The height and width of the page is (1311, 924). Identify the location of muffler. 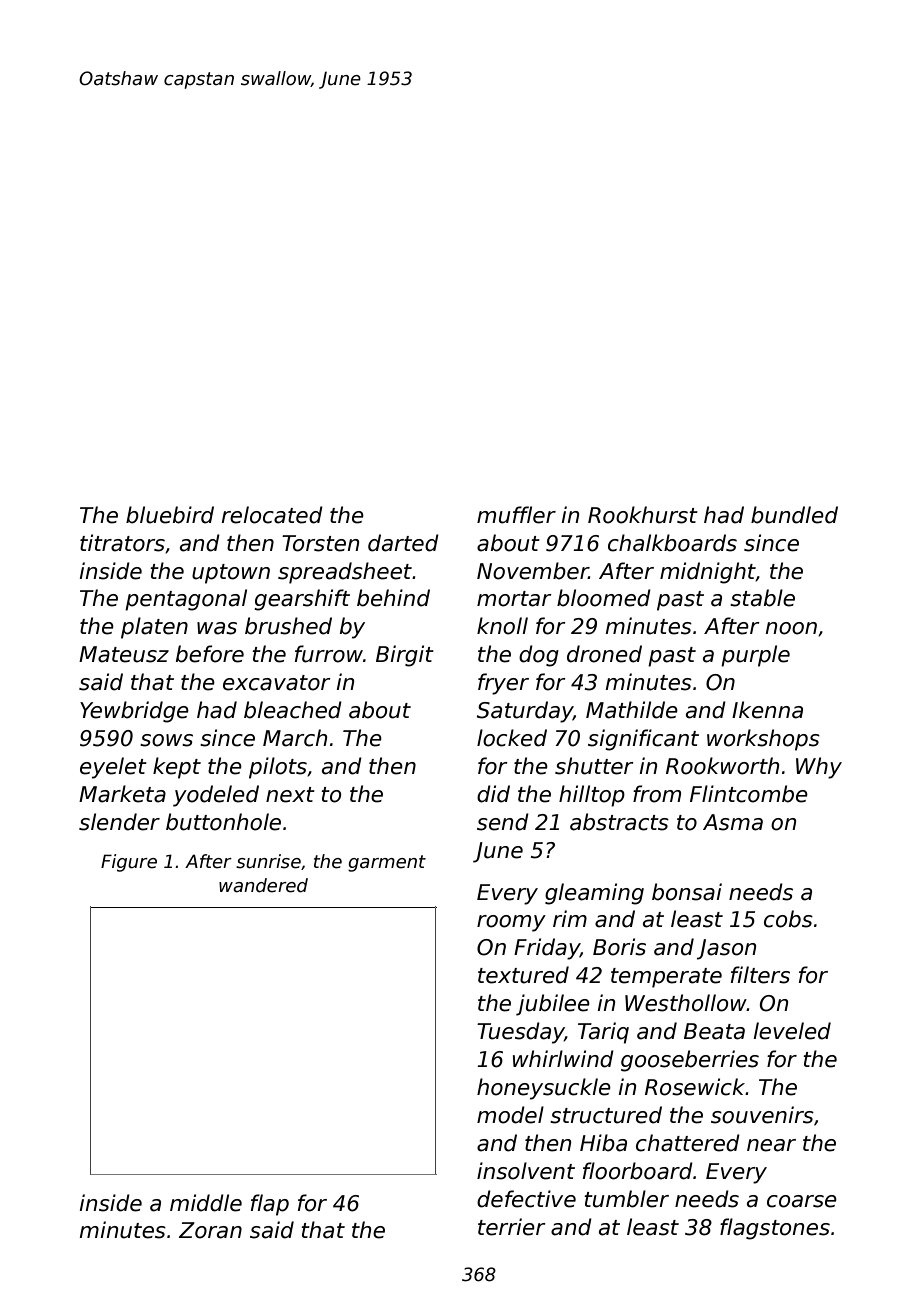
(516, 515).
